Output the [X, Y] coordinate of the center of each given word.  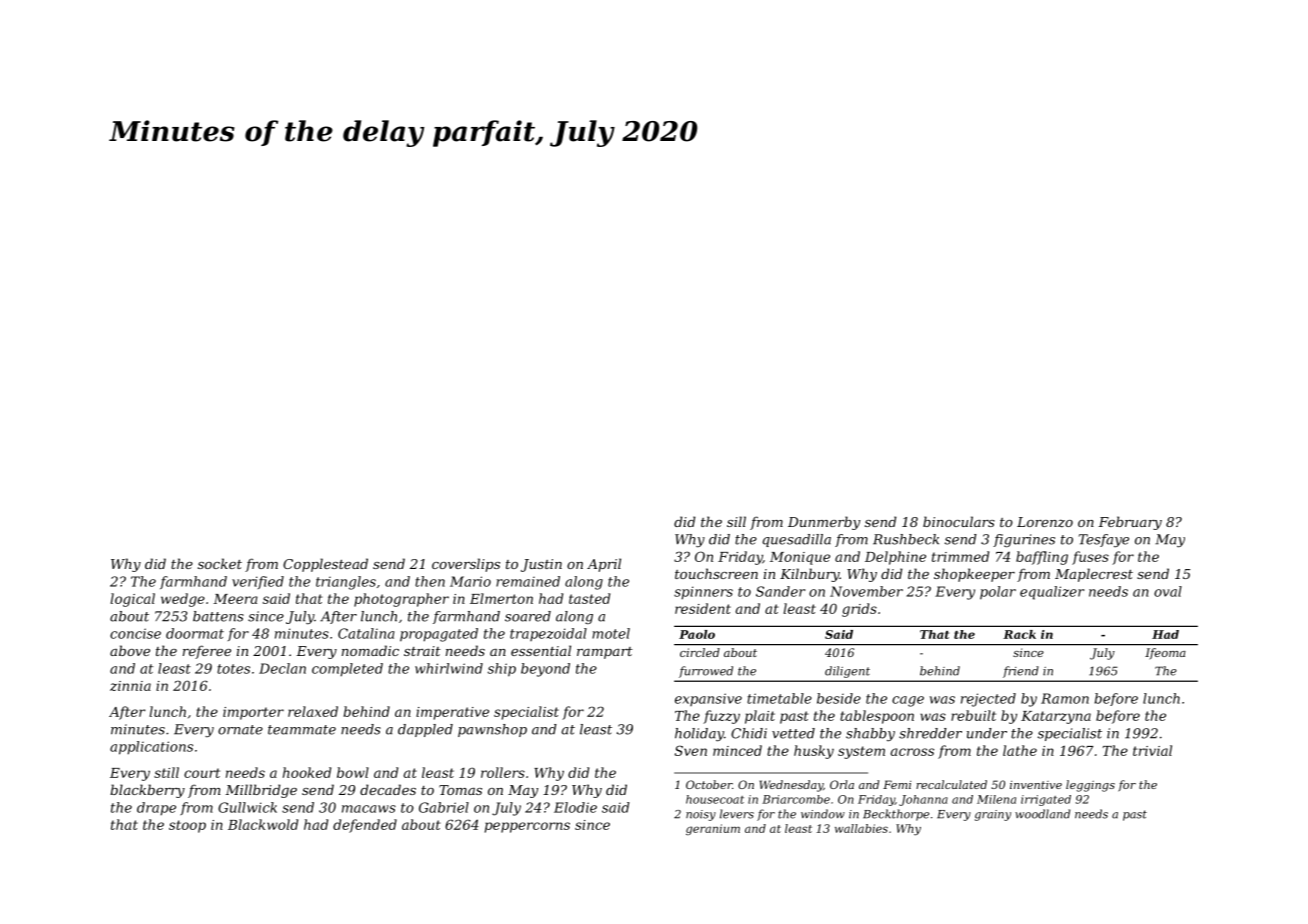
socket [220, 563]
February [1130, 523]
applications [151, 748]
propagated [439, 635]
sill [736, 521]
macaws [369, 809]
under [987, 733]
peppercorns [527, 827]
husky [814, 752]
